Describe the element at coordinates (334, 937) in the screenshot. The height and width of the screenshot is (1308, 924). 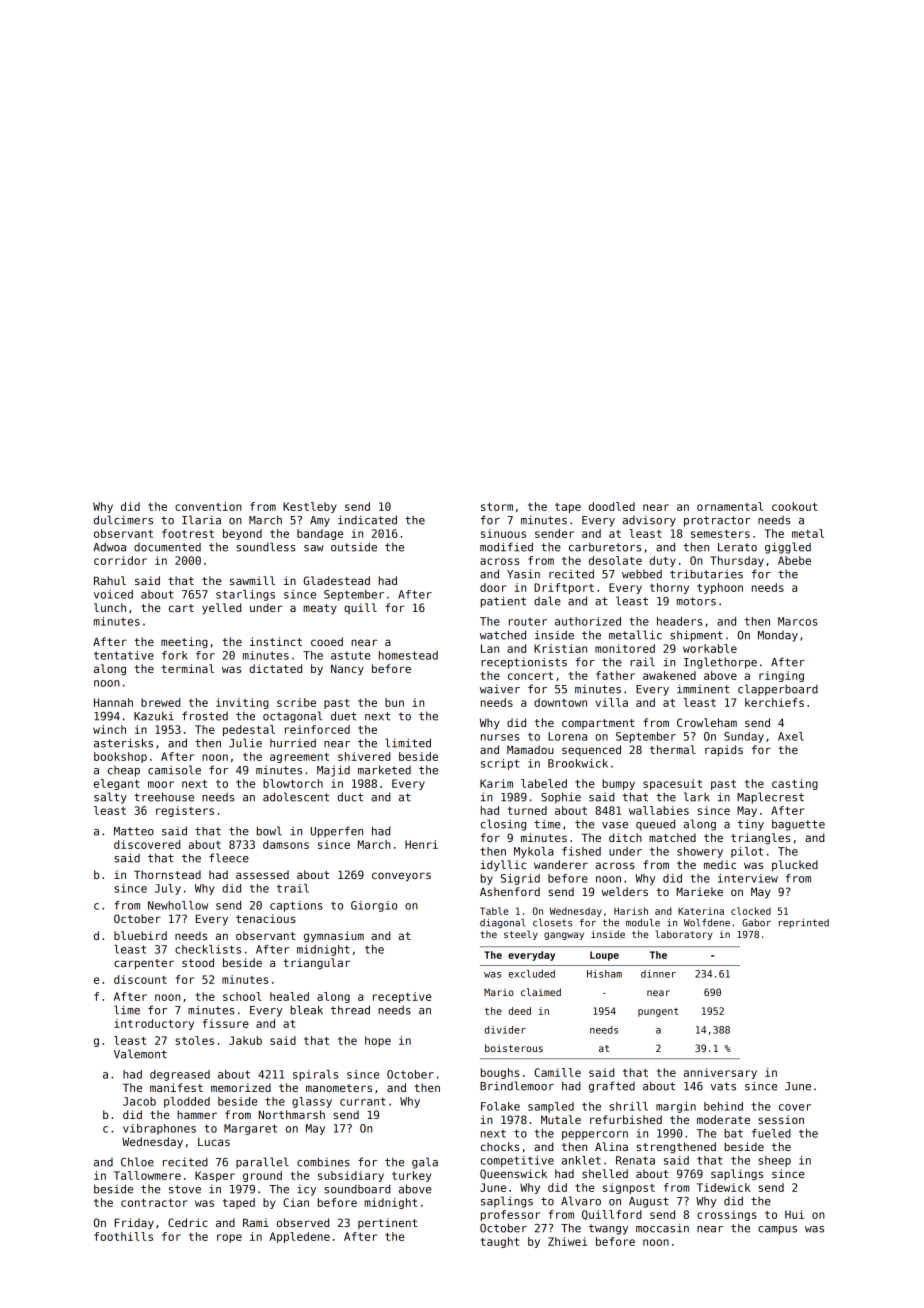
I see `gymnasium` at that location.
